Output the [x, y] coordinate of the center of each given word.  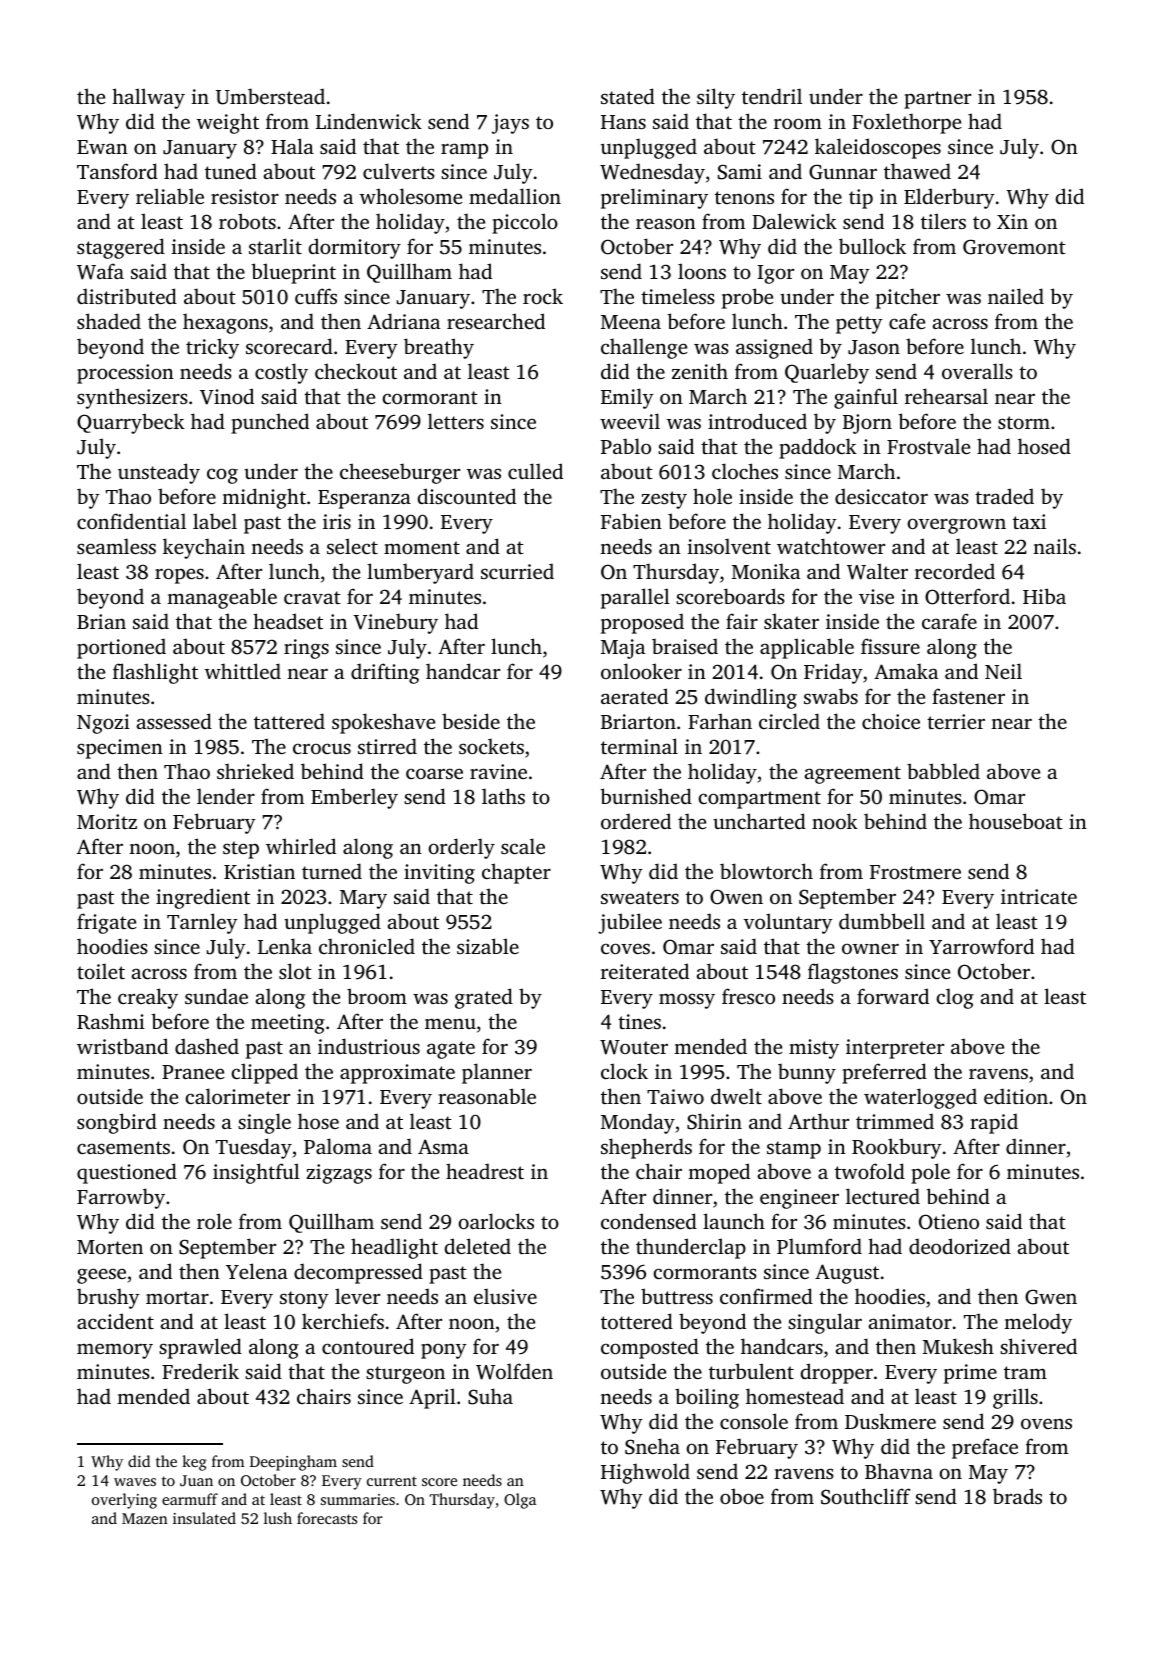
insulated [204, 1518]
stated [628, 96]
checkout [356, 371]
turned [332, 871]
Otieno [949, 1222]
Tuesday [254, 1148]
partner [937, 100]
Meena [631, 322]
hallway [148, 98]
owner [870, 948]
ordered [636, 821]
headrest [485, 1171]
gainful [866, 398]
